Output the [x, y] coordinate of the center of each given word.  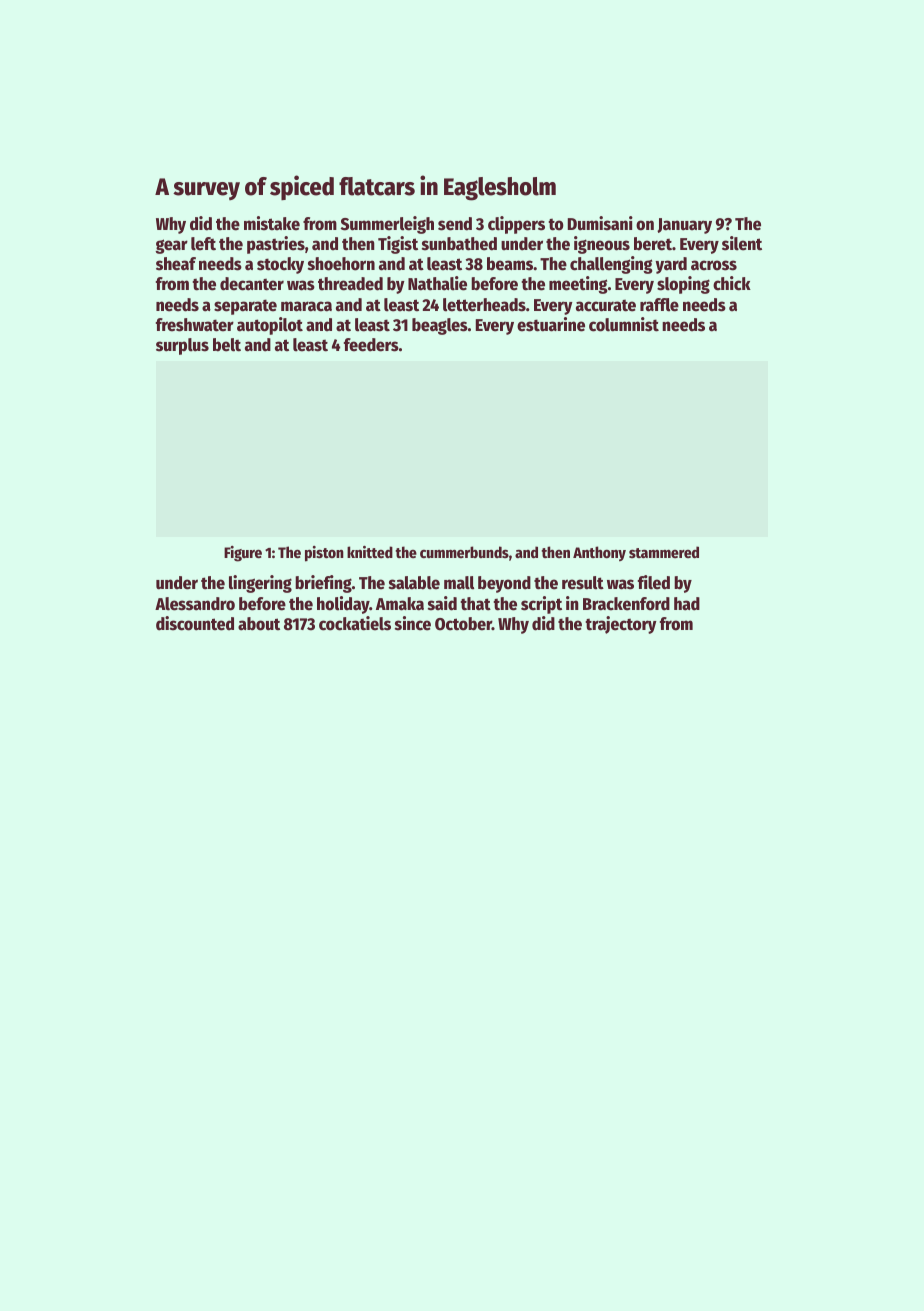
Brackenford [626, 604]
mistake [272, 223]
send [455, 224]
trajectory [621, 625]
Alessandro [195, 604]
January [684, 226]
